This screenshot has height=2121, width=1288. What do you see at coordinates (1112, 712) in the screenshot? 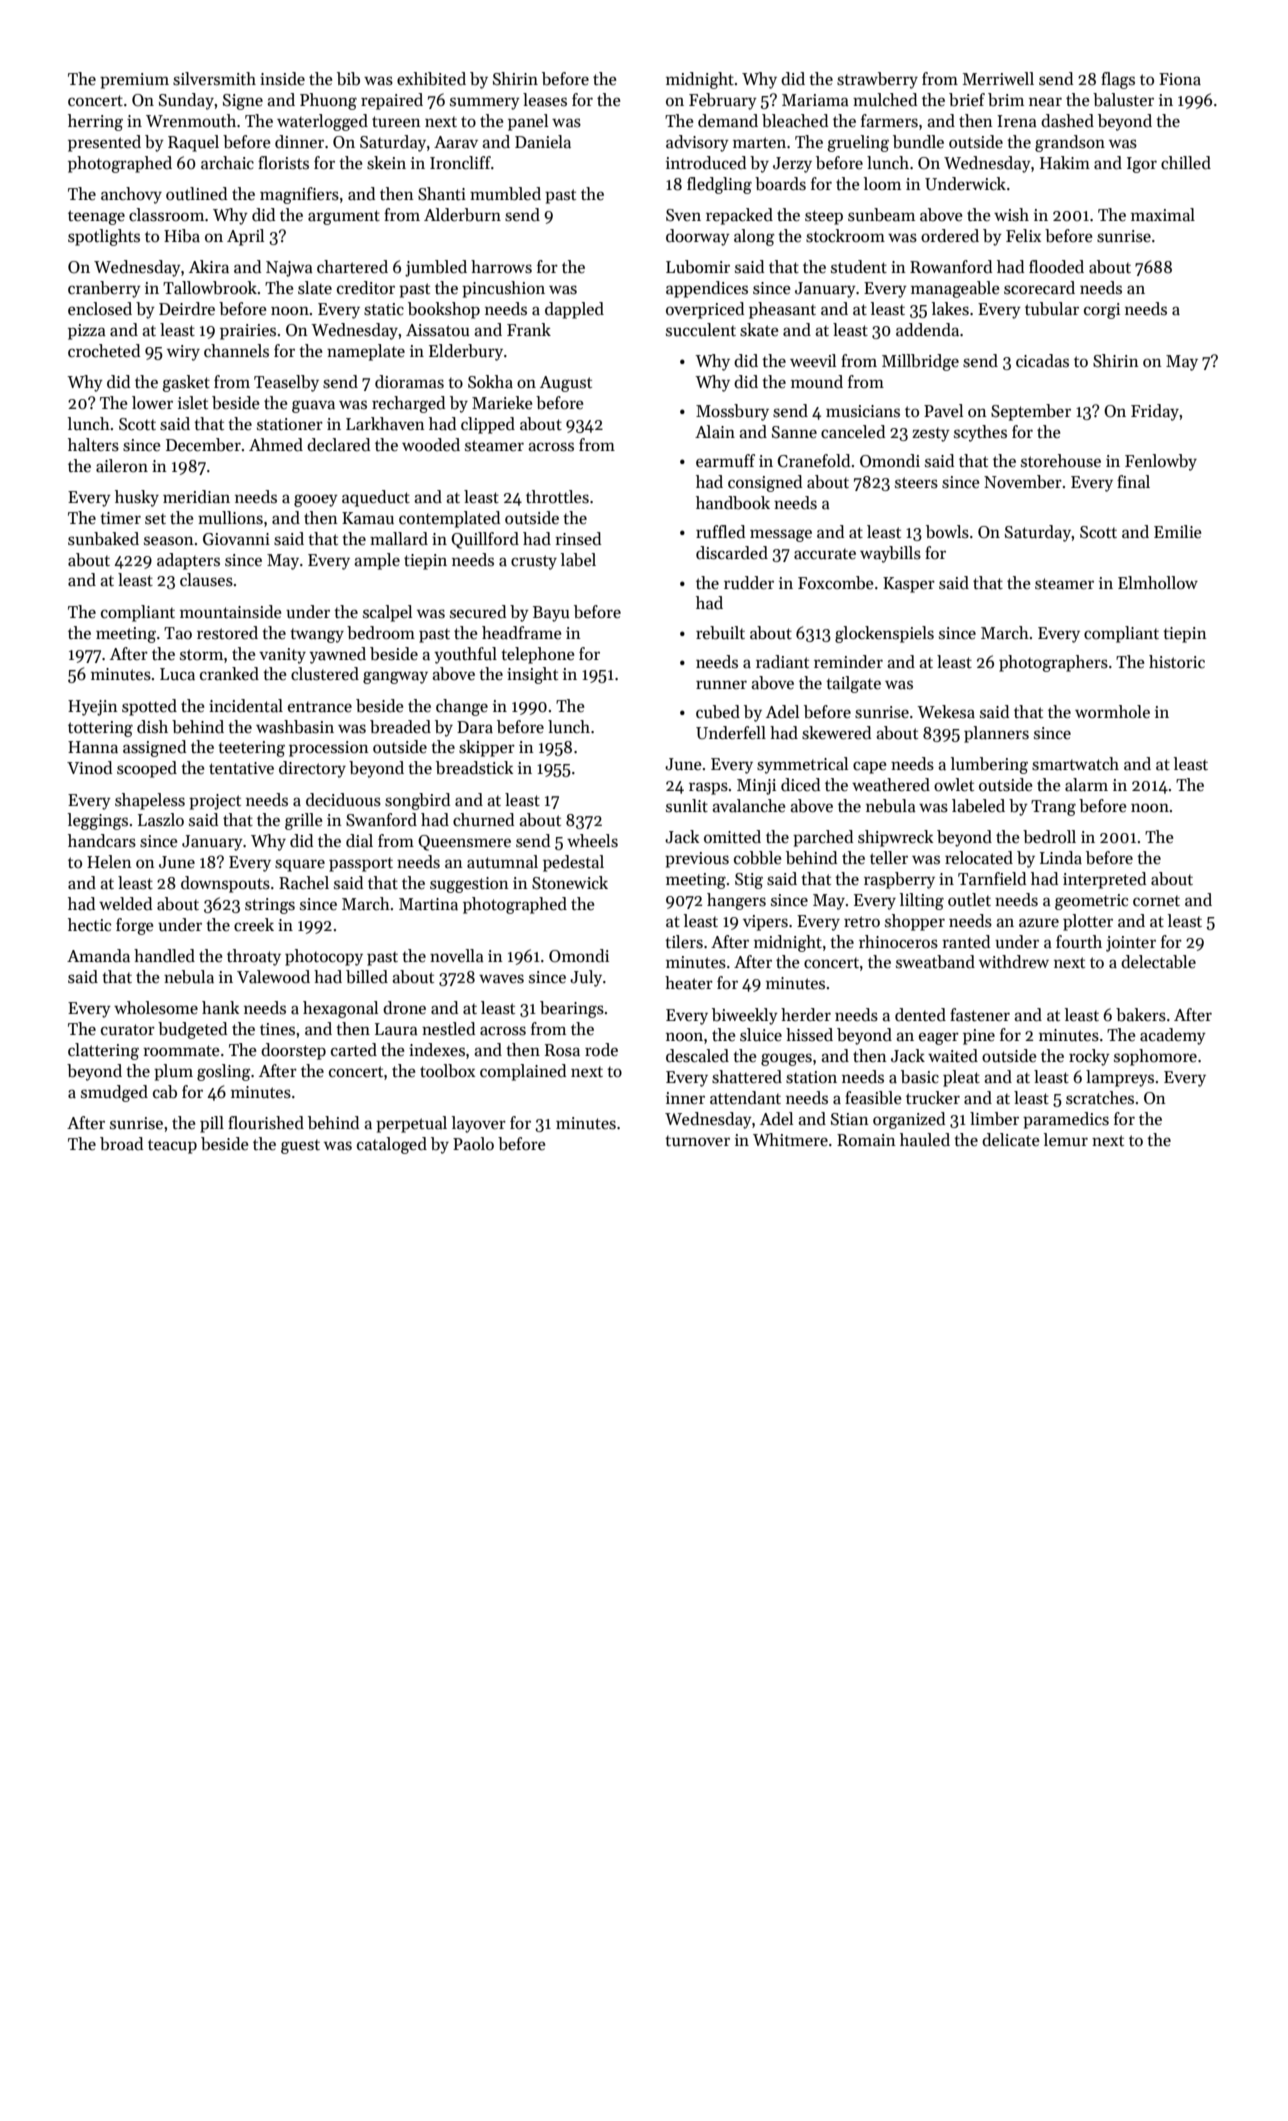
I see `wormhole` at bounding box center [1112, 712].
